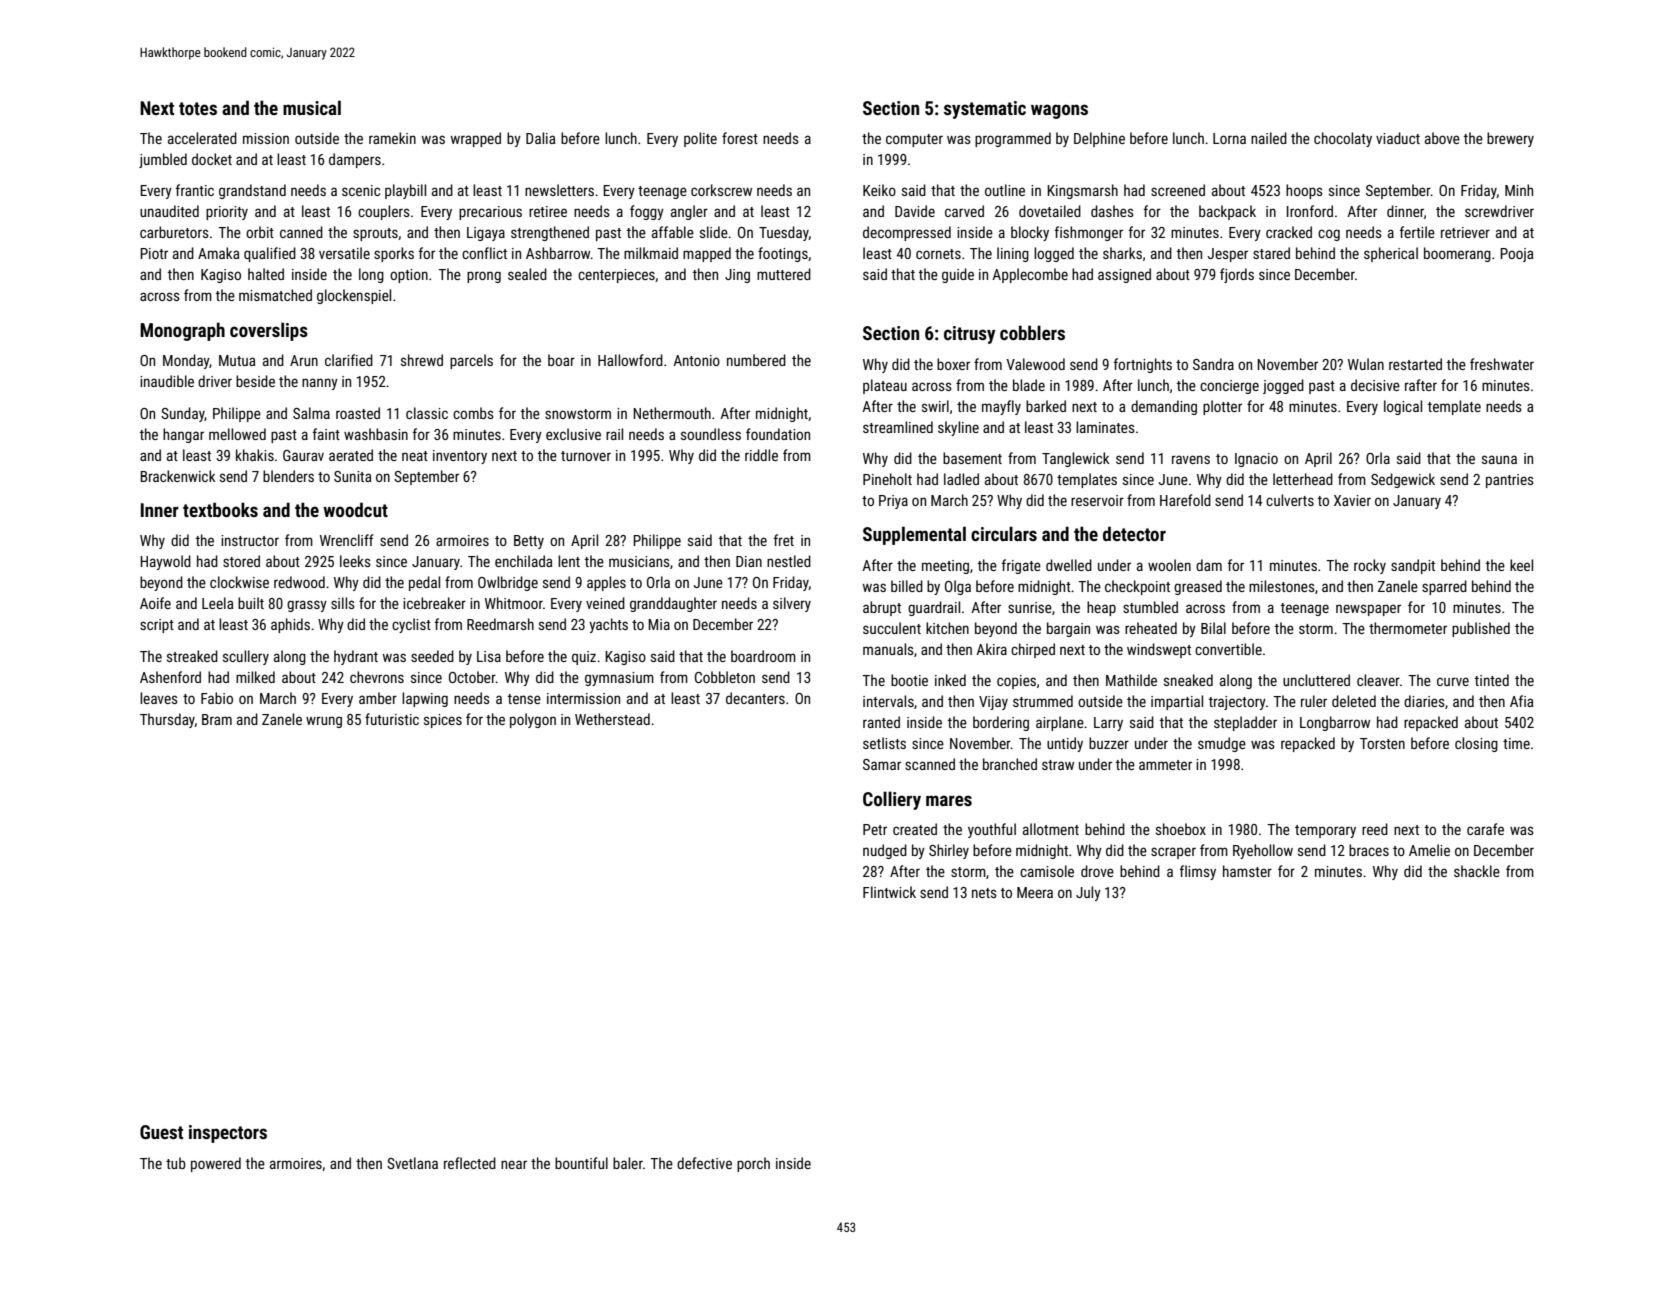 The height and width of the document is (1294, 1674). I want to click on restarted, so click(1415, 364).
